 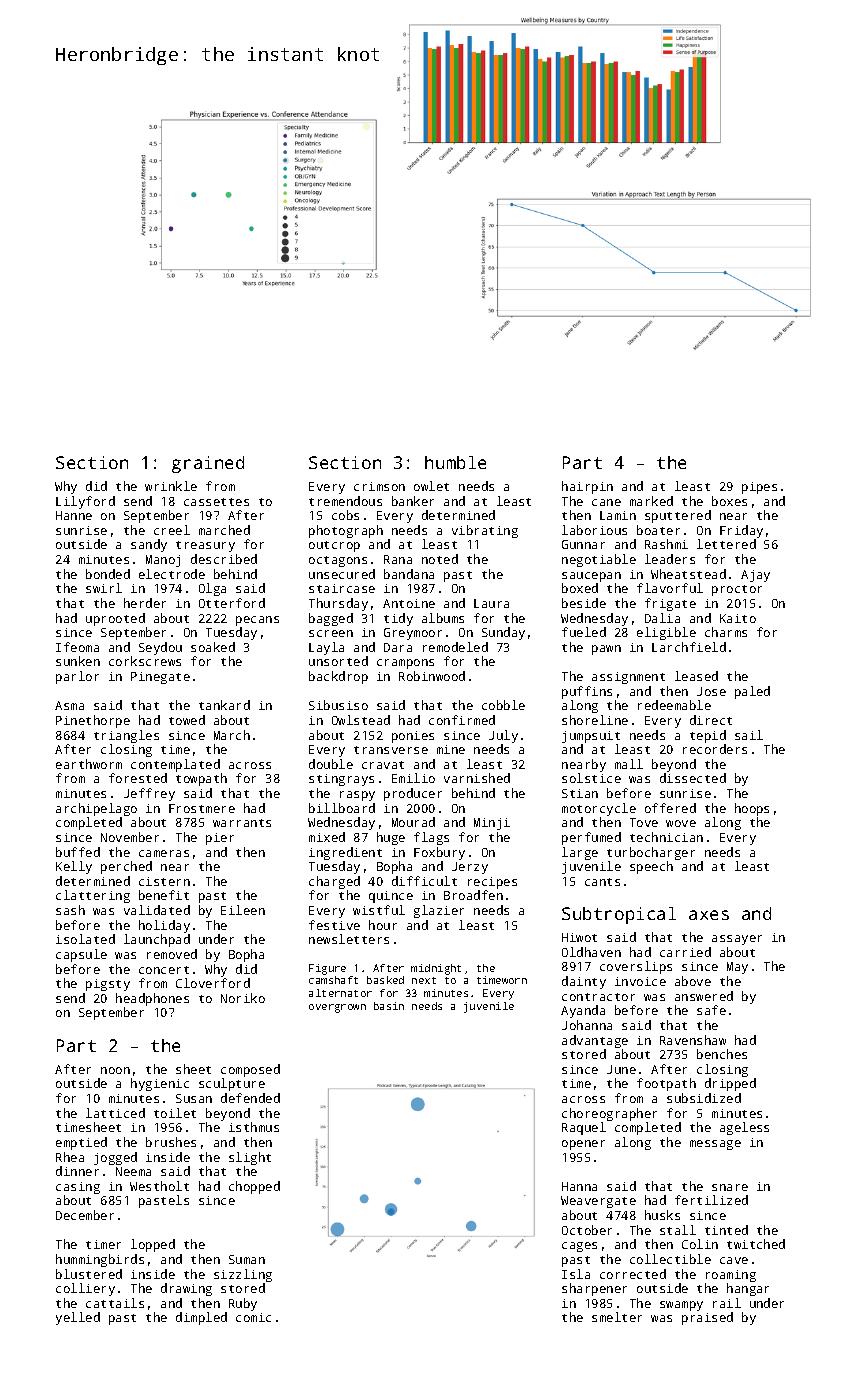 What do you see at coordinates (172, 530) in the document?
I see `creel` at bounding box center [172, 530].
